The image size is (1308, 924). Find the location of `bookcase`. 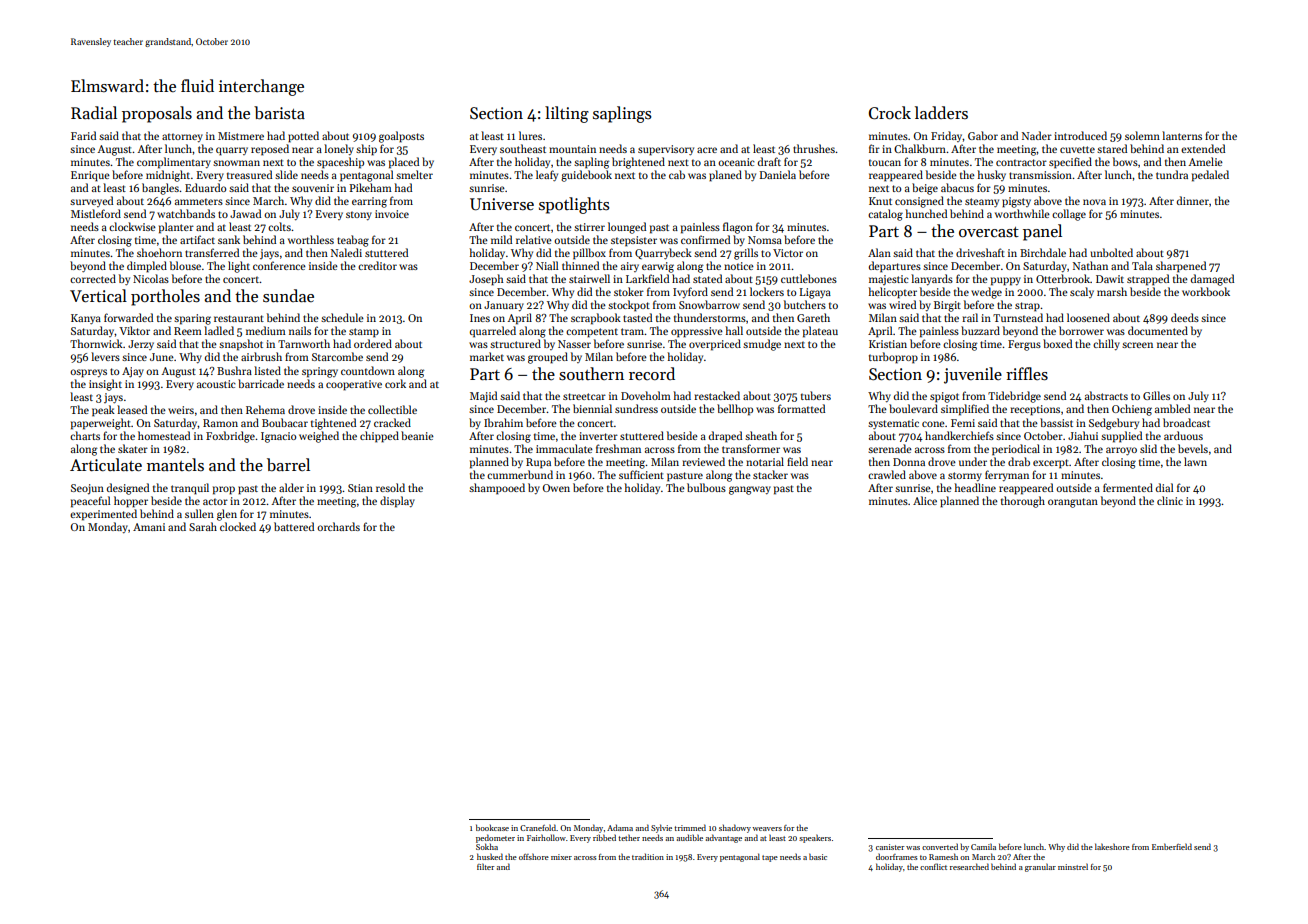

bookcase is located at coordinates (492, 827).
